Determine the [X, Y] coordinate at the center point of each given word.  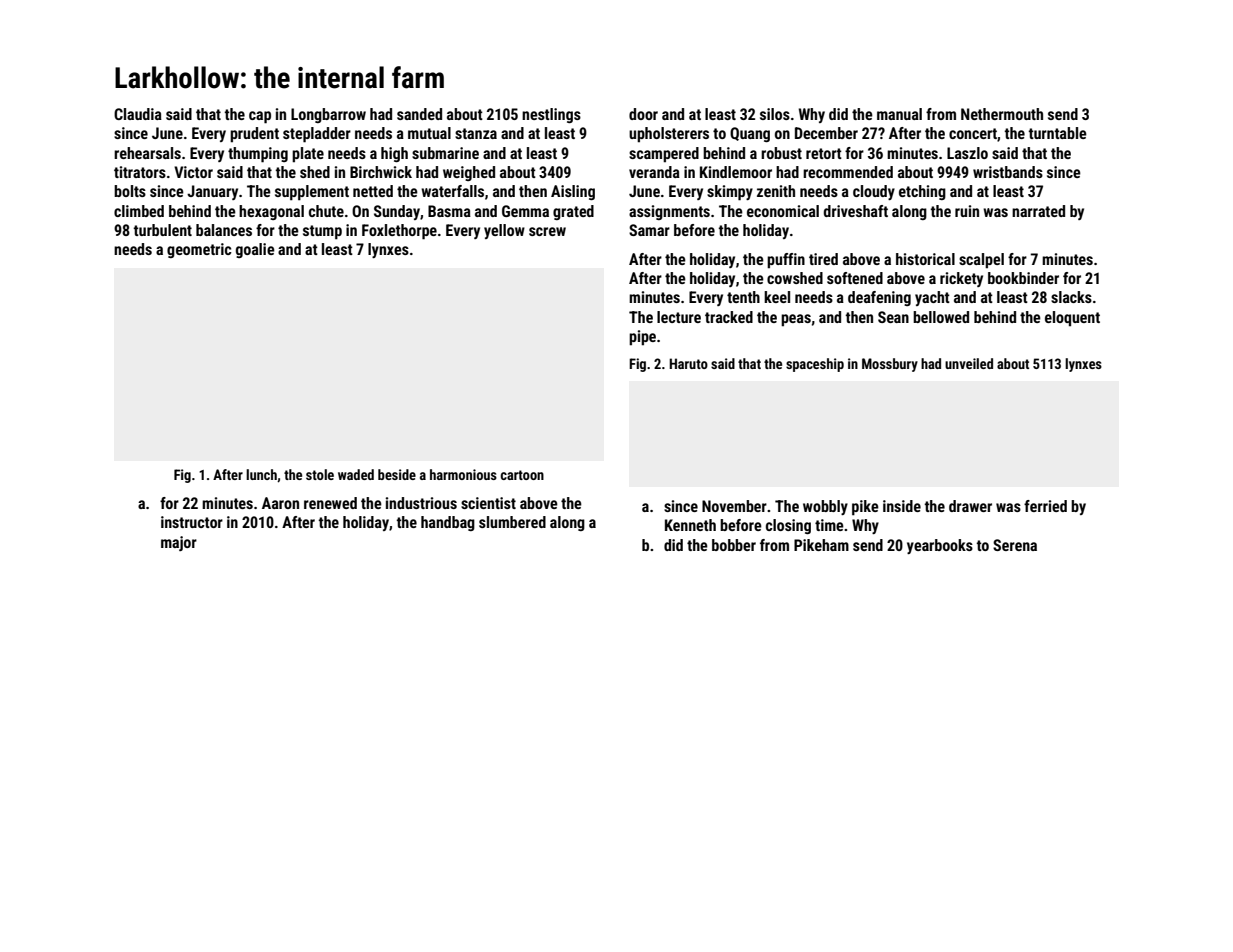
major [179, 543]
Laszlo [967, 153]
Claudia [138, 114]
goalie [255, 250]
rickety [961, 279]
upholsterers [669, 135]
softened [855, 278]
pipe [642, 338]
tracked [729, 317]
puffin [786, 261]
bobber [734, 545]
